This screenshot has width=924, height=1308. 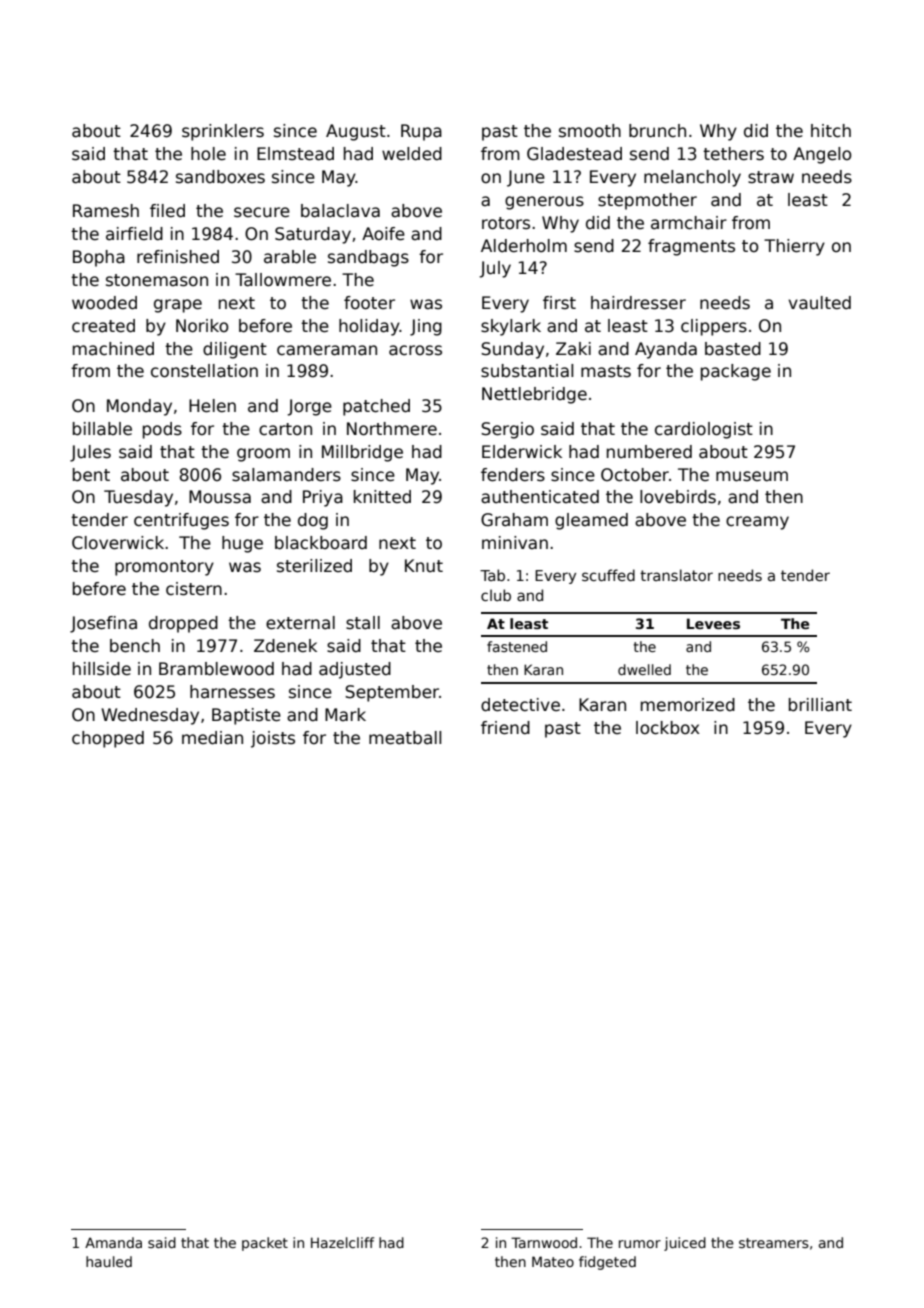 I want to click on chopped, so click(x=108, y=739).
